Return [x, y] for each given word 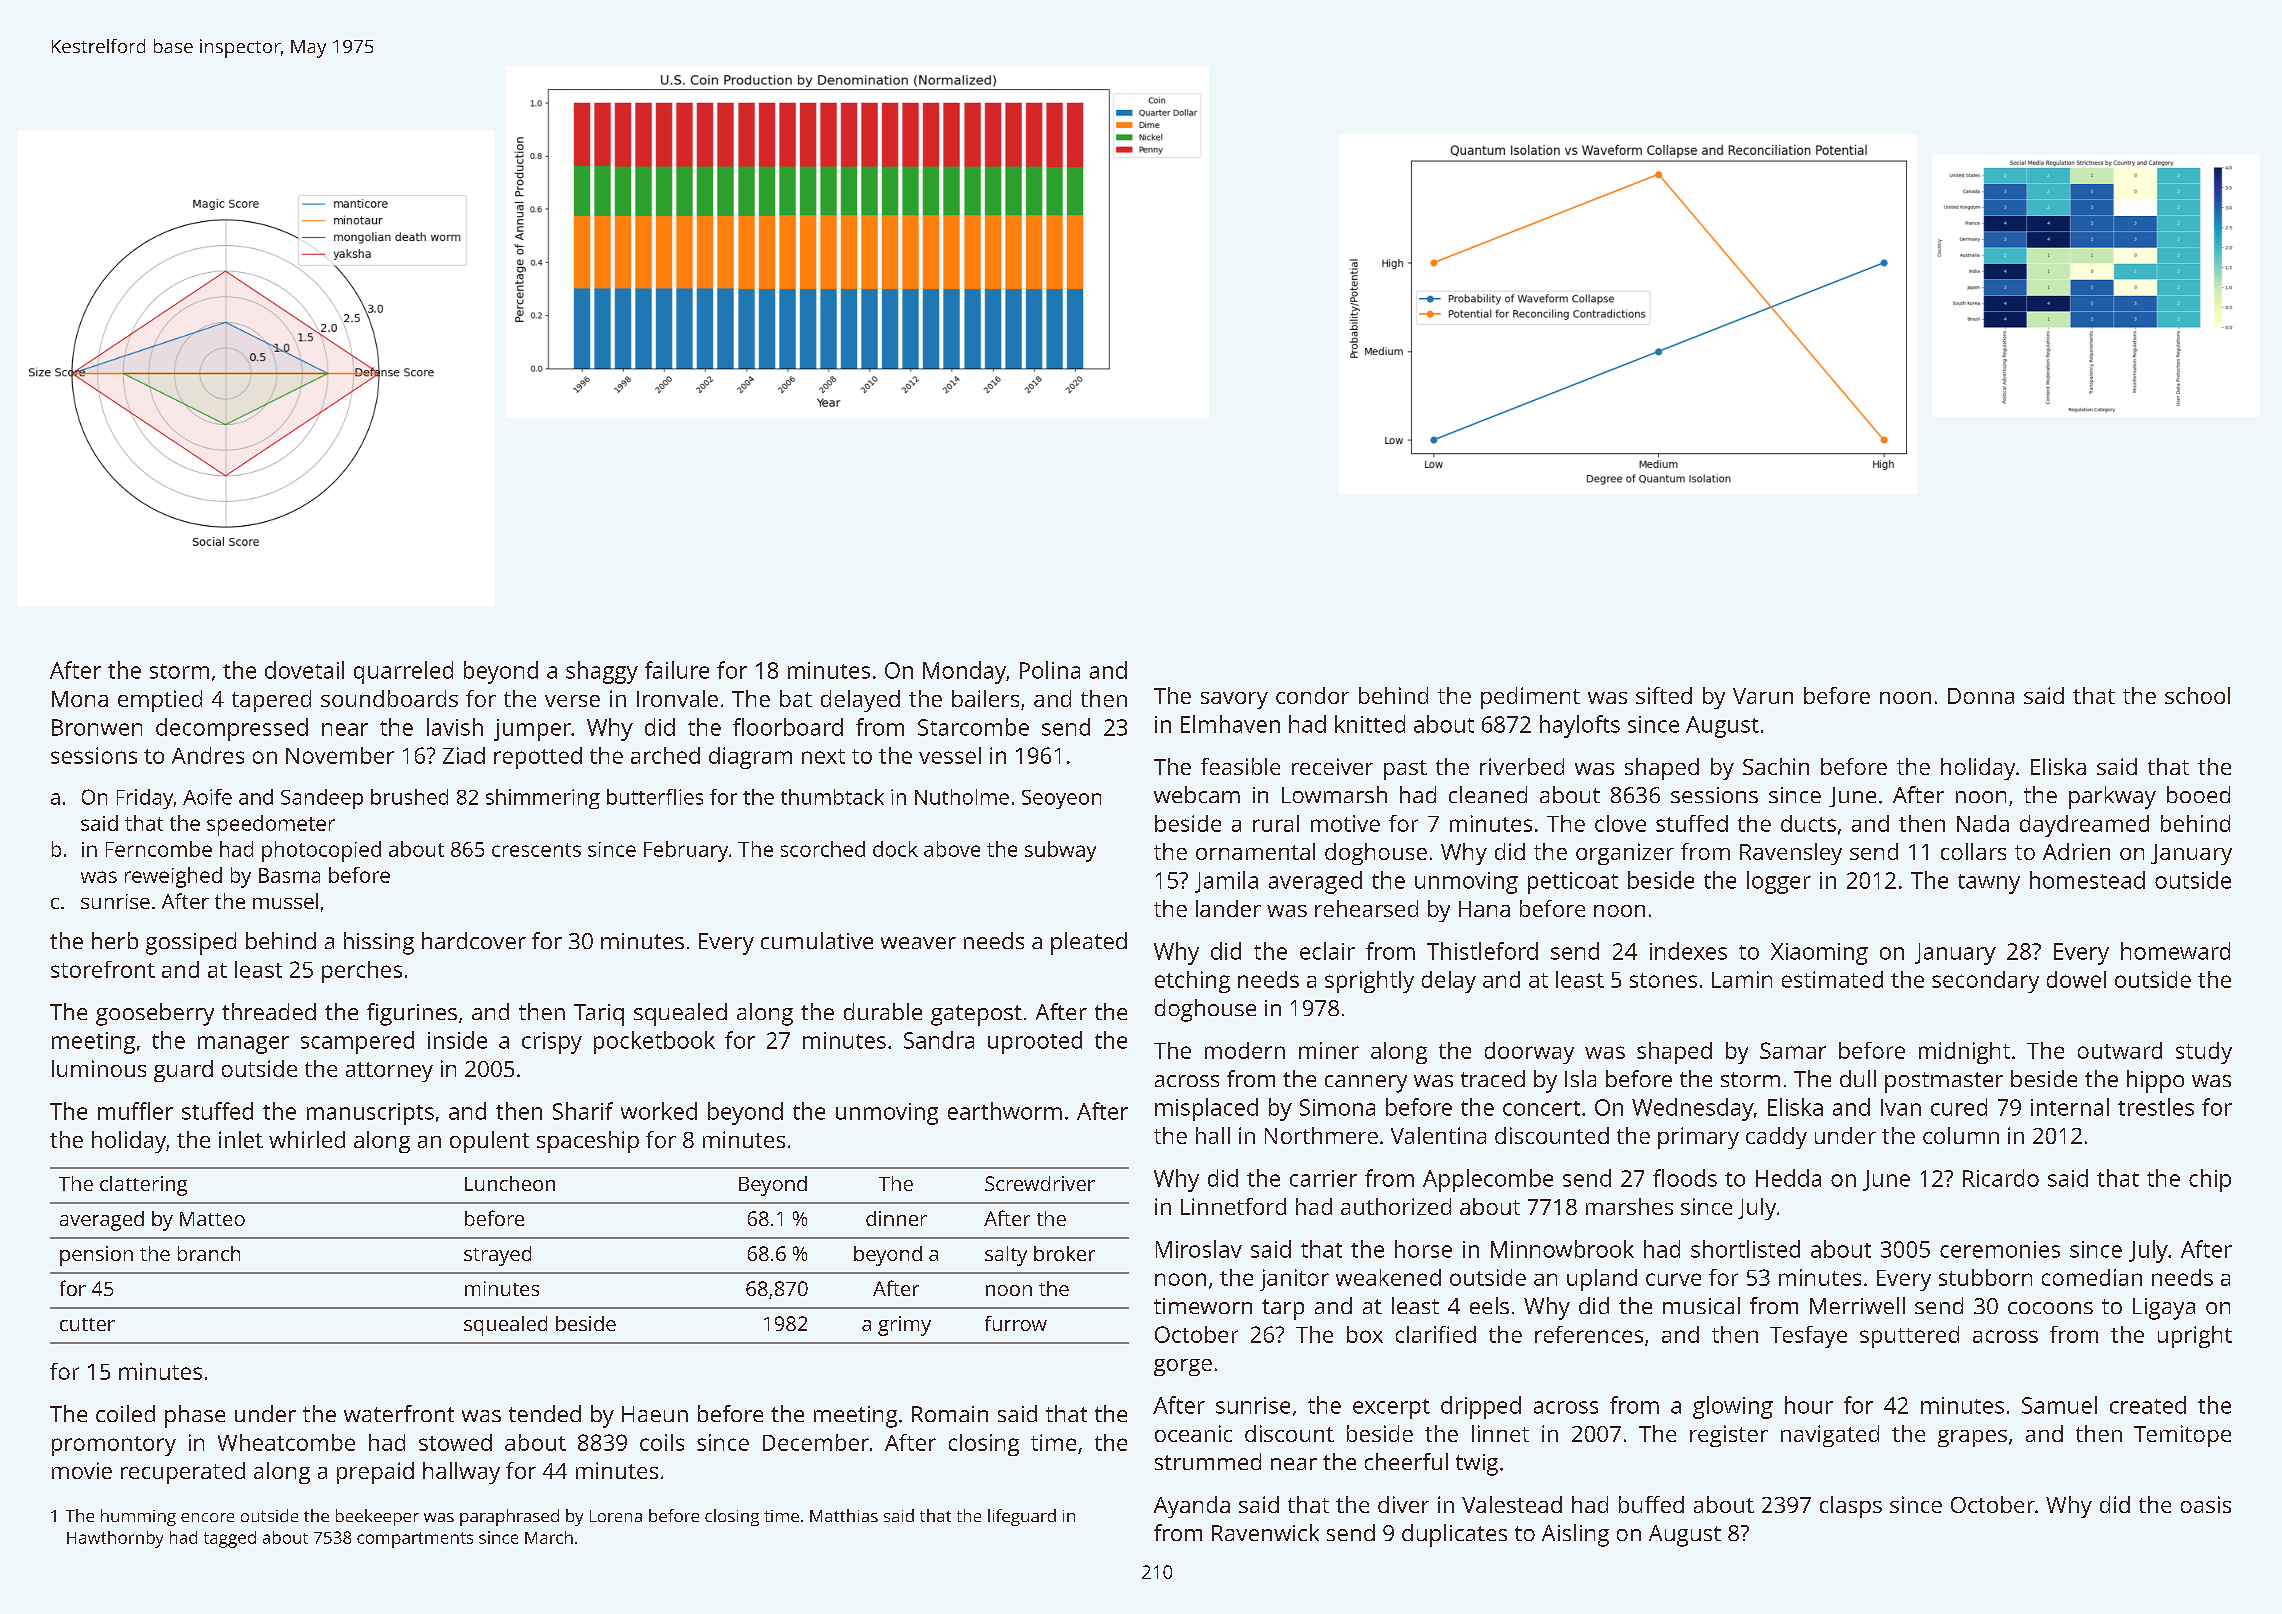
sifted [1664, 695]
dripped [1481, 1407]
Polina [1050, 670]
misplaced [1206, 1109]
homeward [2175, 951]
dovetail [304, 670]
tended [545, 1413]
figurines [412, 1014]
